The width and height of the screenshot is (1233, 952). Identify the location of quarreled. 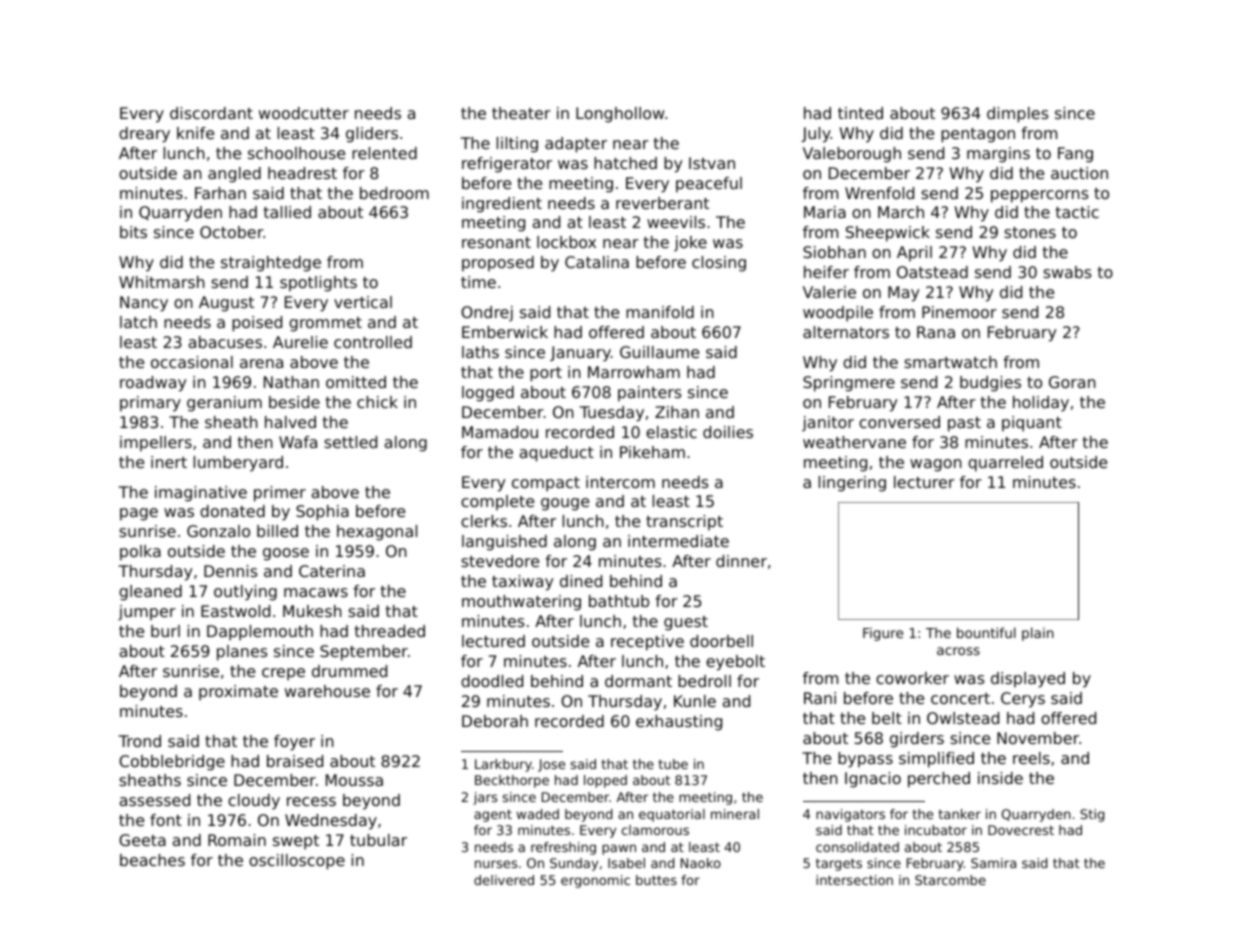
(1005, 464).
